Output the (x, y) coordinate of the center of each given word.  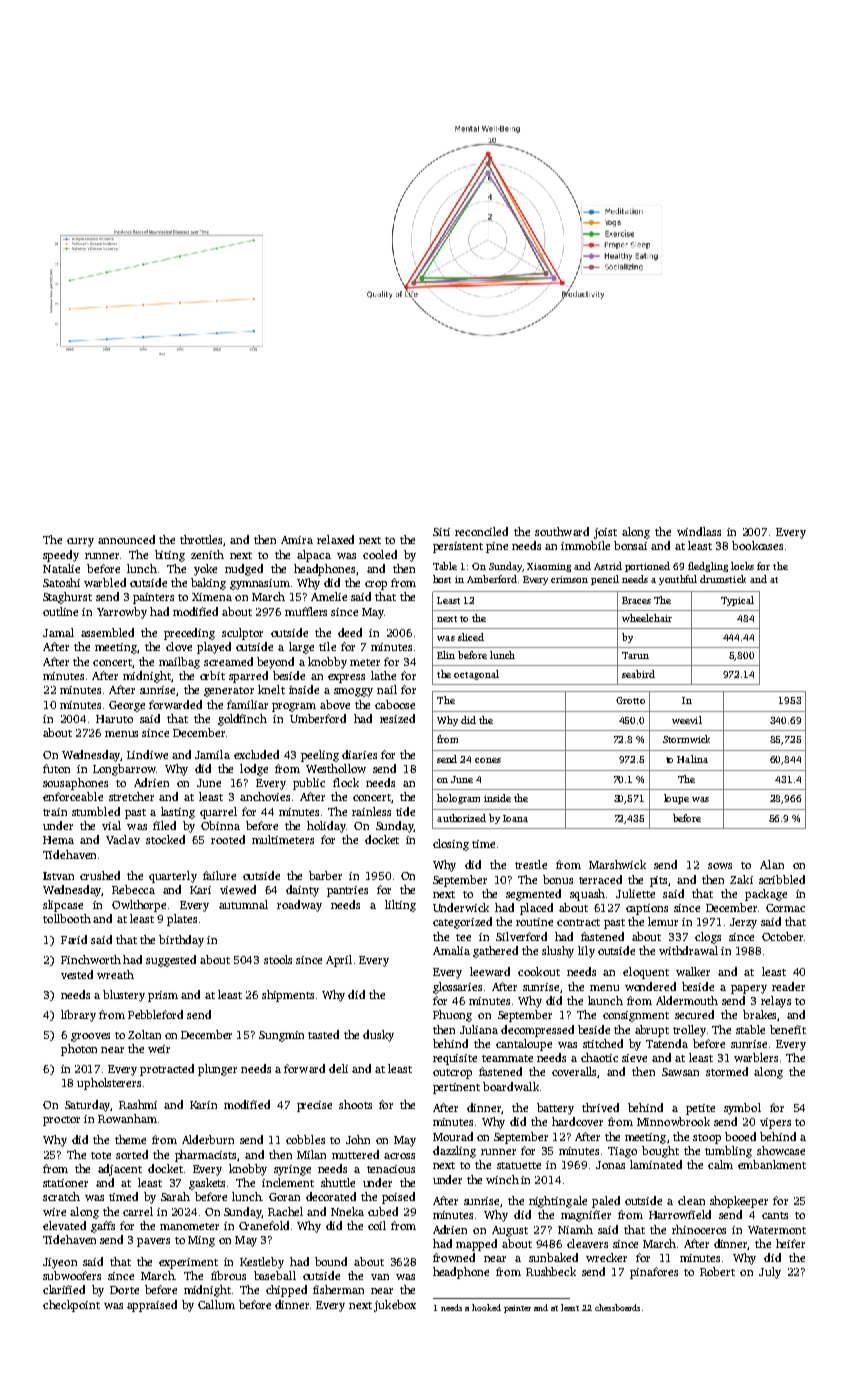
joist (605, 533)
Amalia (451, 950)
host (442, 579)
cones (488, 760)
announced (126, 539)
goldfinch (242, 720)
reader (788, 986)
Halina (692, 759)
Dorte (124, 1290)
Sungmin (281, 1036)
